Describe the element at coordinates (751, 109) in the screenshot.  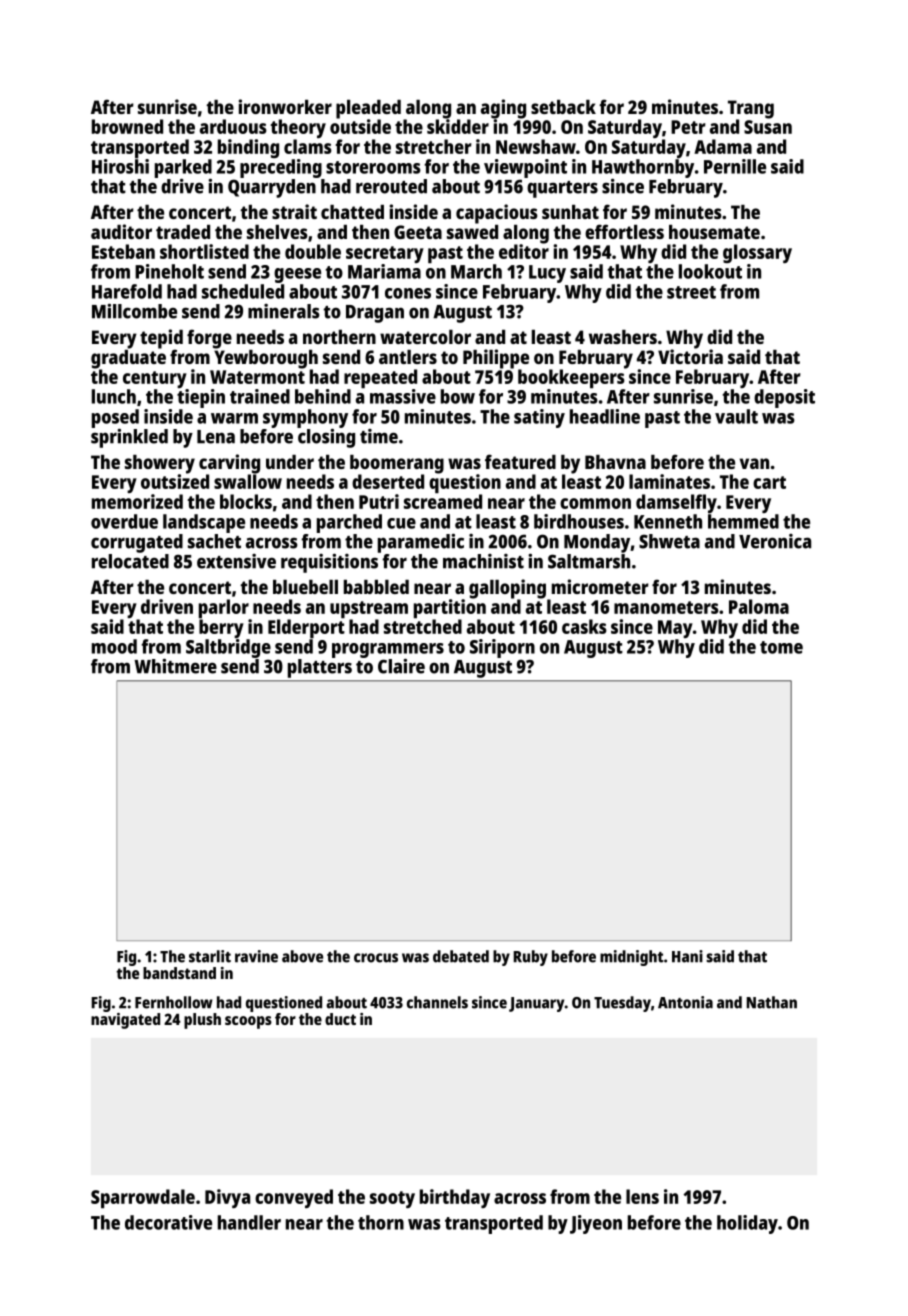
I see `Trang` at that location.
